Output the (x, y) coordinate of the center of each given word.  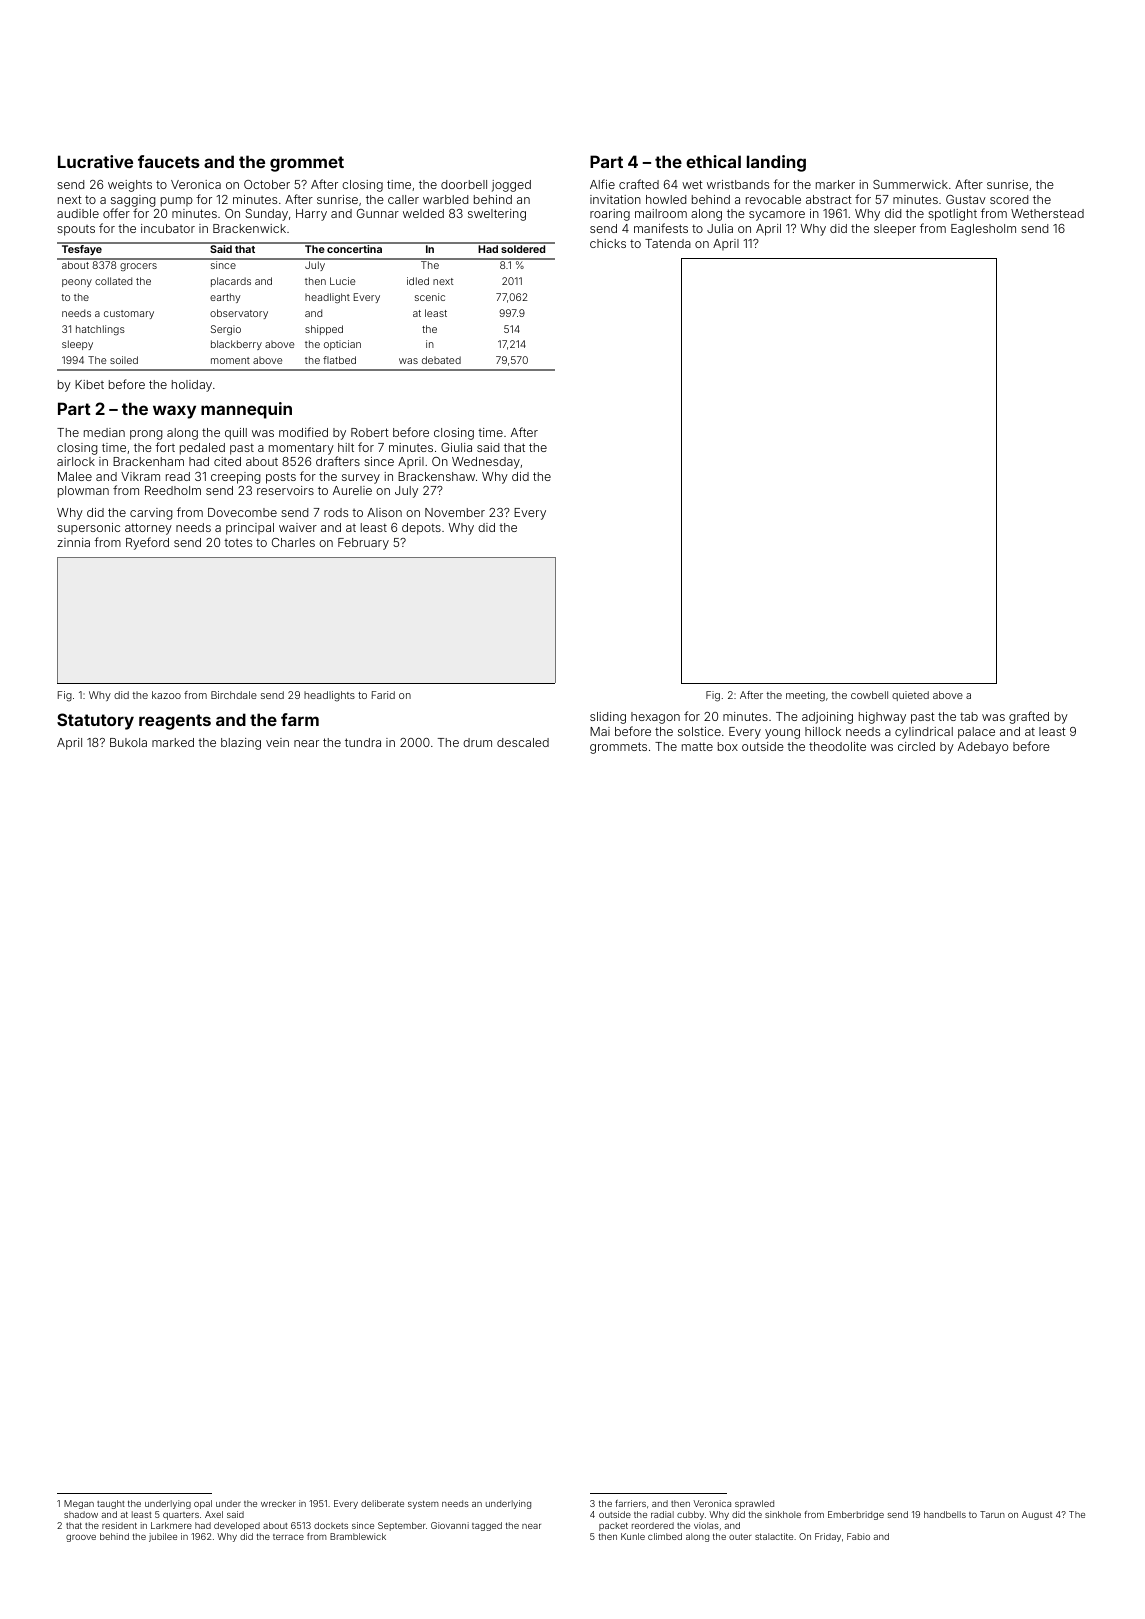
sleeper (895, 230)
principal (250, 529)
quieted (910, 696)
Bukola (128, 742)
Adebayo (983, 748)
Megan (79, 1504)
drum (477, 742)
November (455, 512)
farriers (630, 1503)
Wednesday (486, 463)
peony (77, 283)
